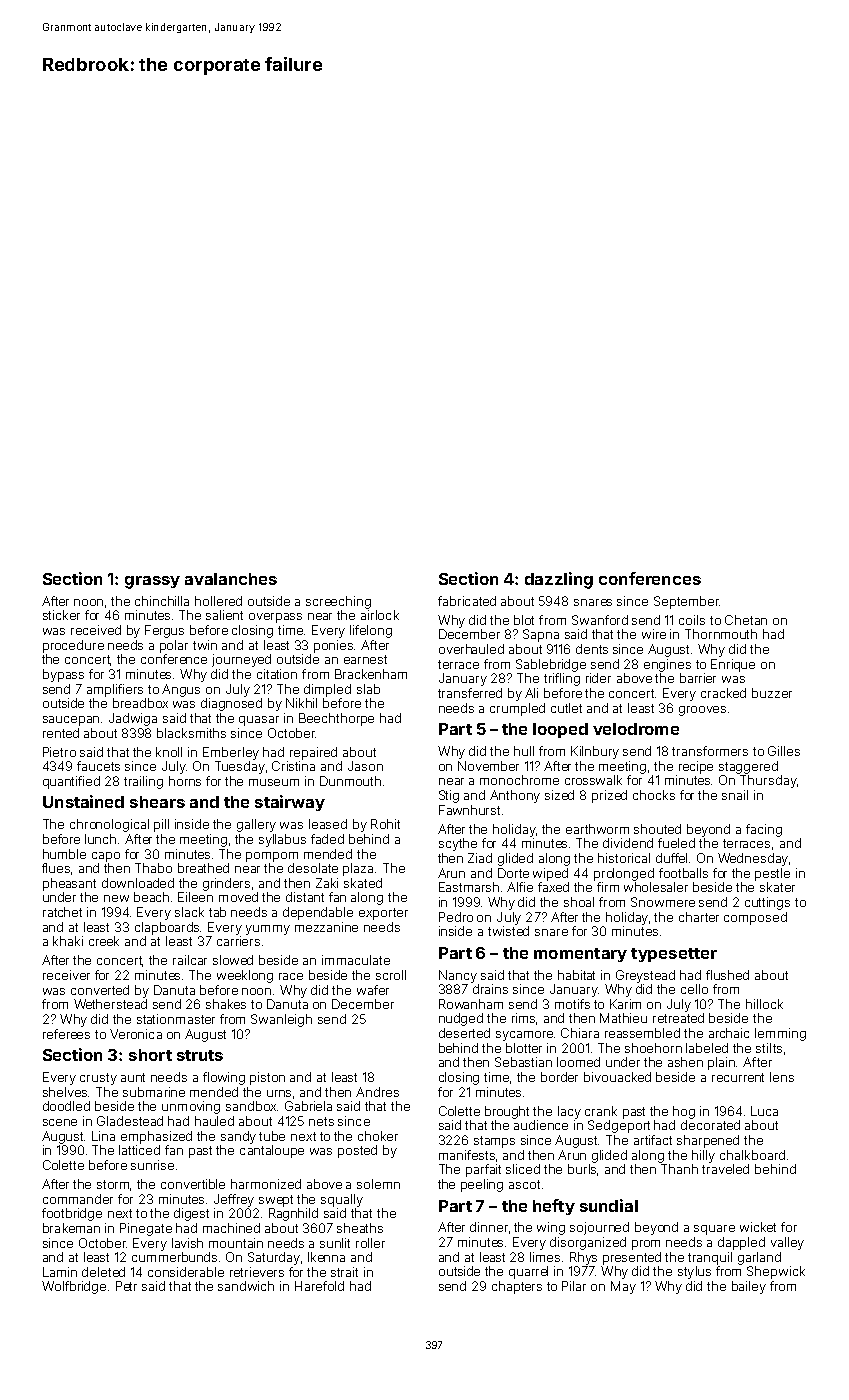 The height and width of the page is (1400, 849). I want to click on procedure, so click(73, 646).
